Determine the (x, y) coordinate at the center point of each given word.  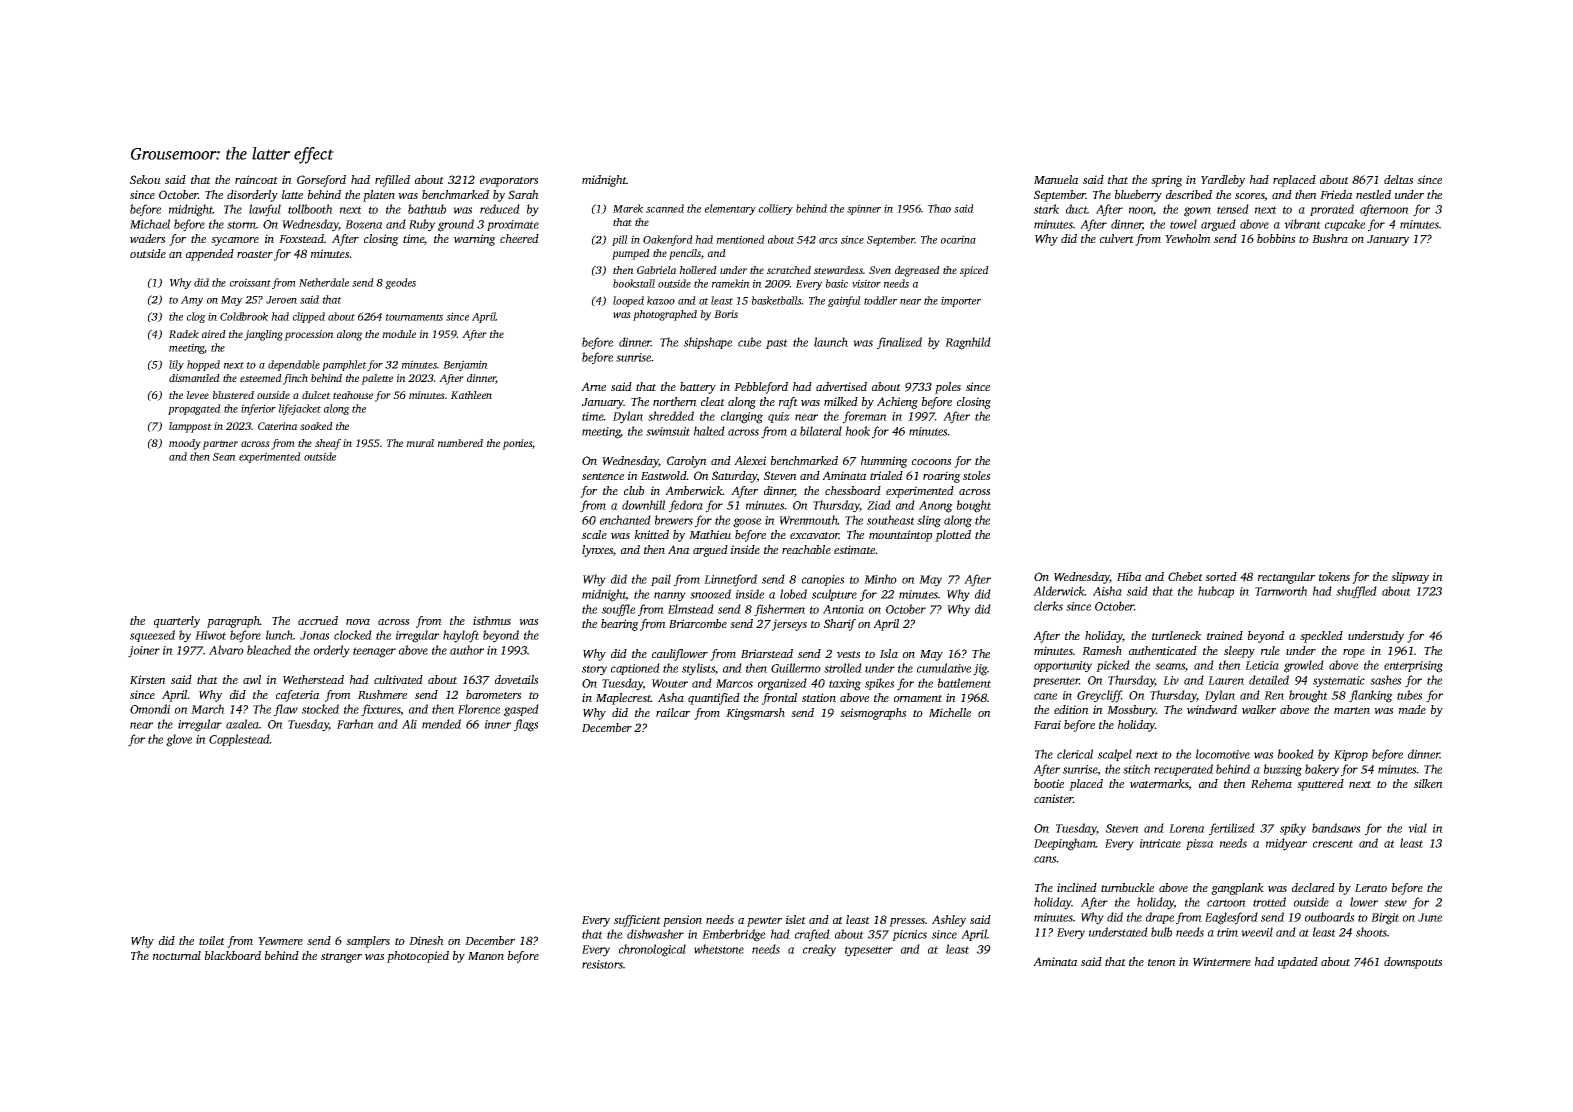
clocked (353, 635)
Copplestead (239, 740)
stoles (976, 475)
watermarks (1159, 784)
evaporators (509, 182)
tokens (1334, 576)
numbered (460, 443)
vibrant (1302, 224)
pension (682, 921)
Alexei (750, 460)
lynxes (597, 551)
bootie (1049, 783)
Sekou (145, 179)
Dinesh (426, 940)
